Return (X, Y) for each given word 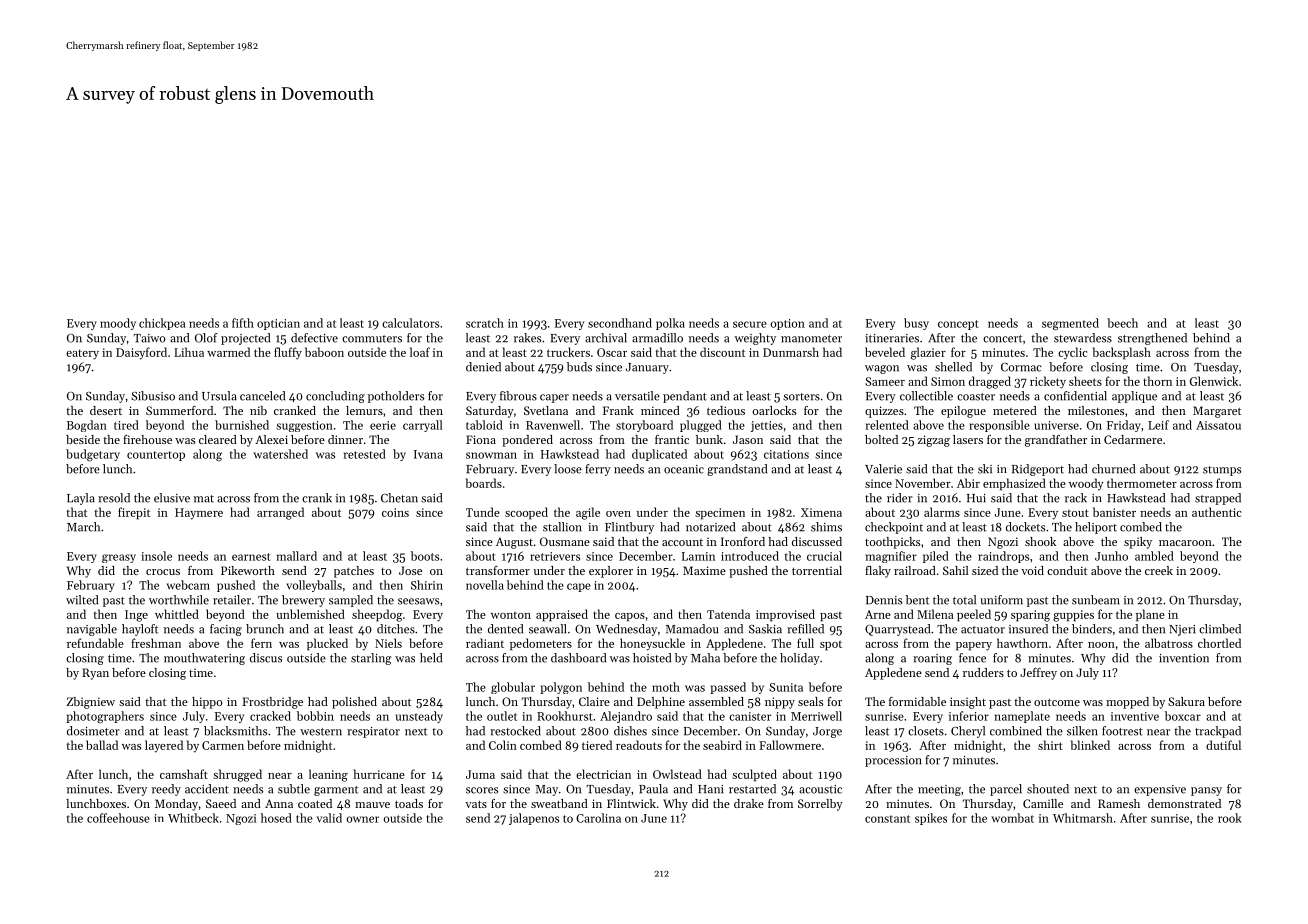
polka (670, 324)
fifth (243, 323)
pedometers (541, 644)
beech (1122, 323)
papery (974, 646)
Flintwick (631, 803)
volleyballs (314, 586)
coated (315, 803)
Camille (1043, 803)
